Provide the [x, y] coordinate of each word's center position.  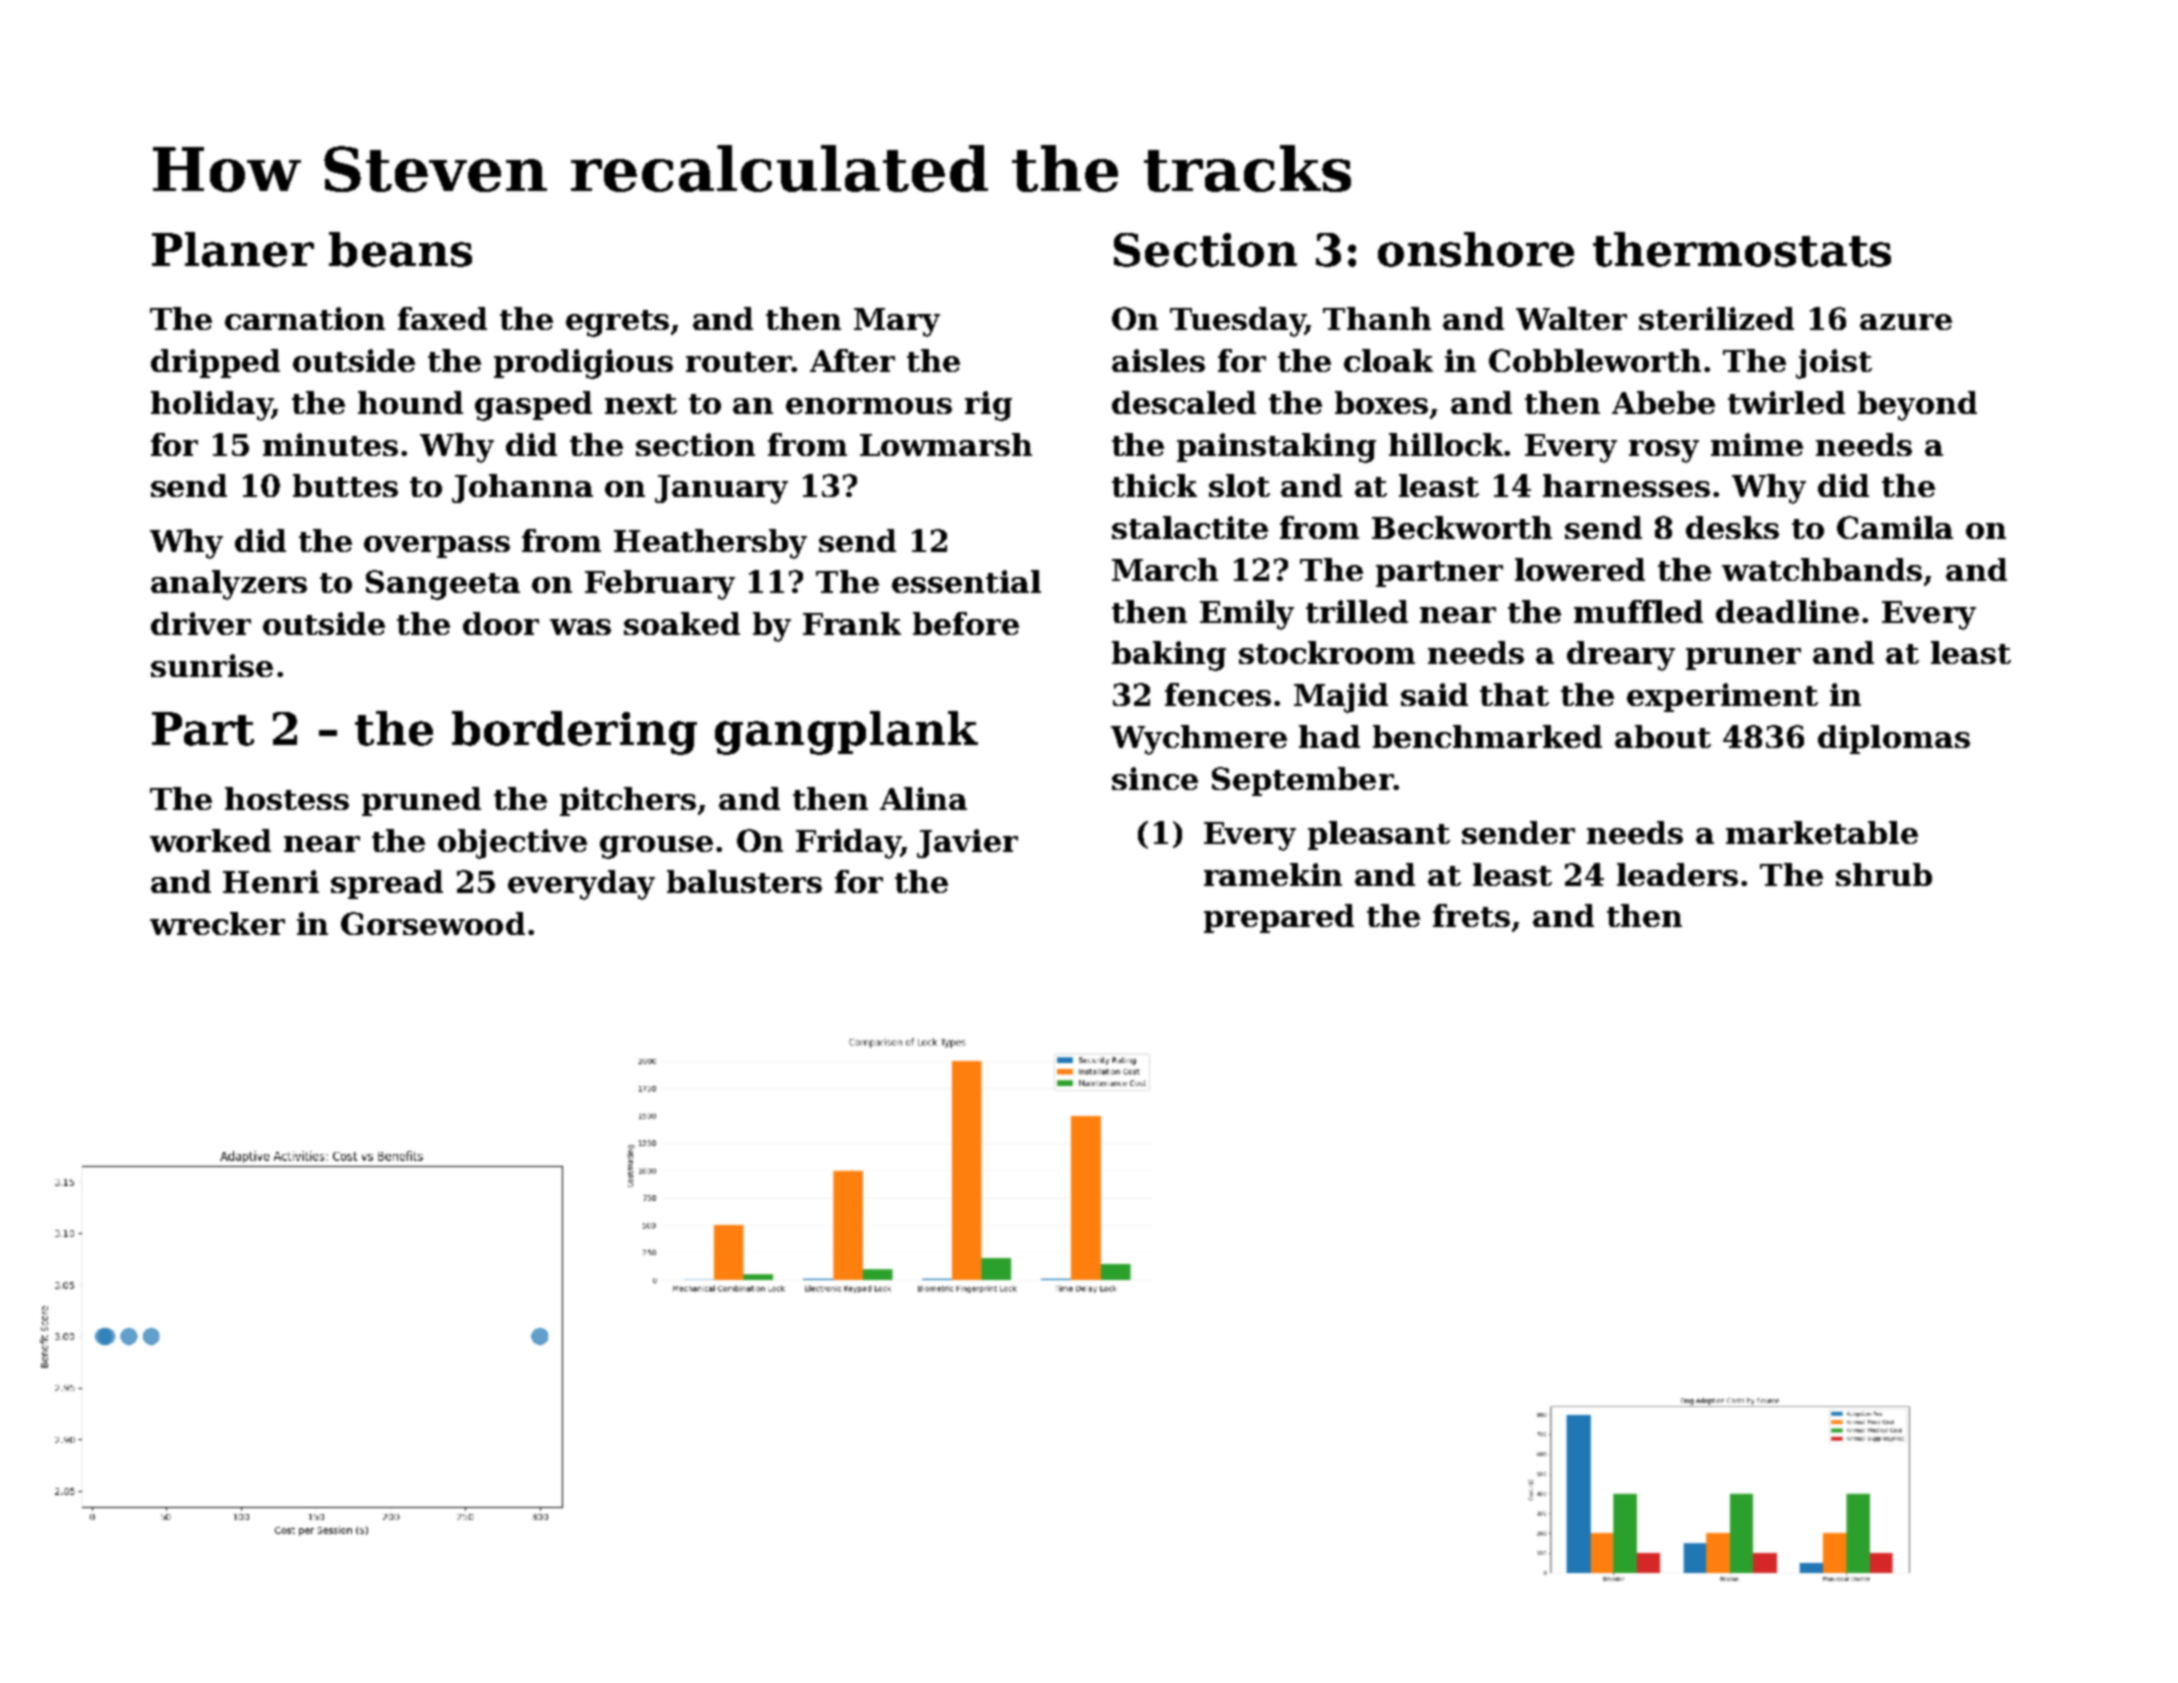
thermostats [1742, 249]
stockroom [1327, 652]
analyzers [229, 585]
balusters [744, 881]
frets [1471, 915]
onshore [1476, 249]
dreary [1621, 656]
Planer [233, 249]
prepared [1279, 918]
